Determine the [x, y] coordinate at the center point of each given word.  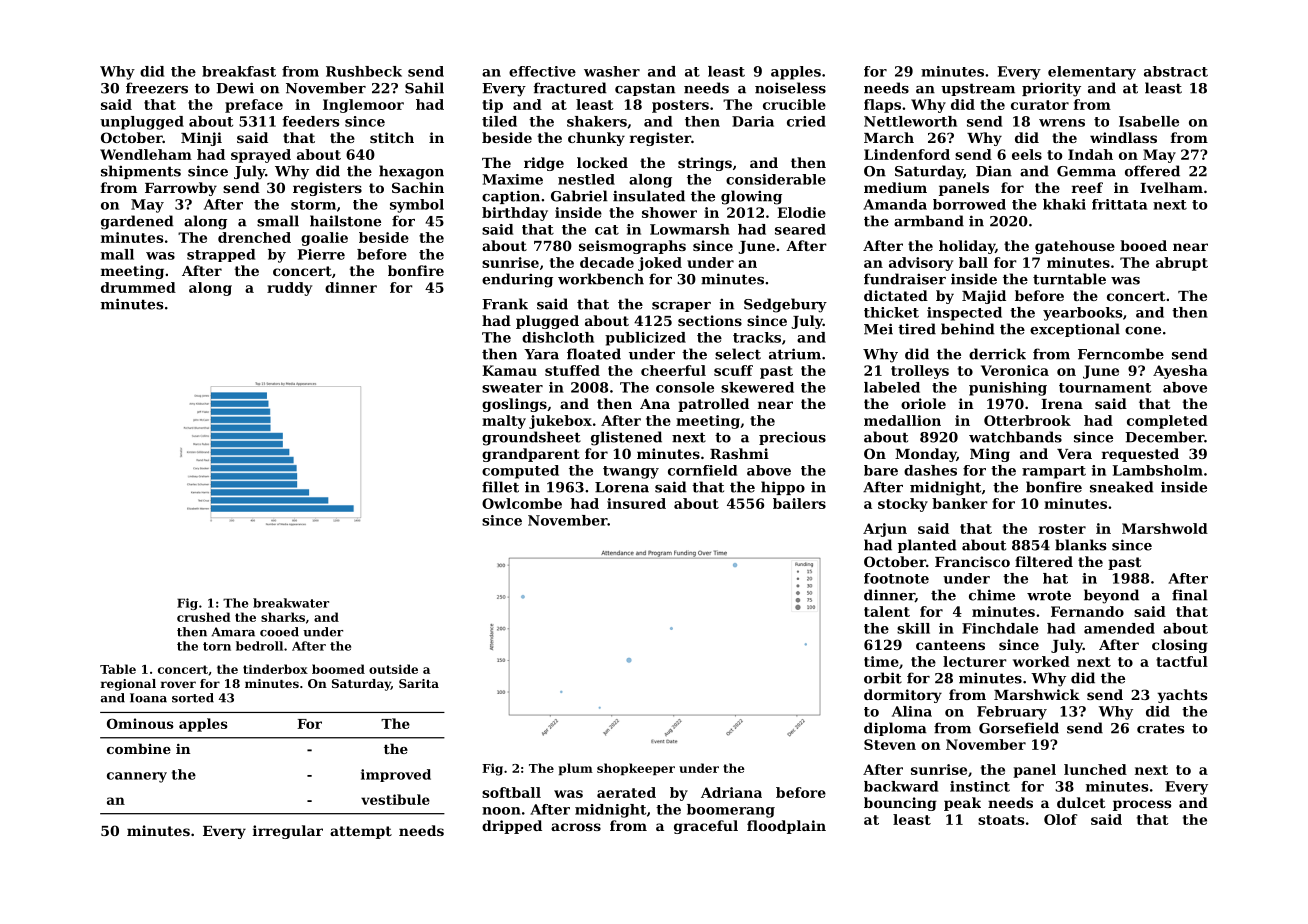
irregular [288, 832]
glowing [751, 197]
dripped [512, 827]
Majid [984, 297]
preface [254, 106]
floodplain [786, 827]
